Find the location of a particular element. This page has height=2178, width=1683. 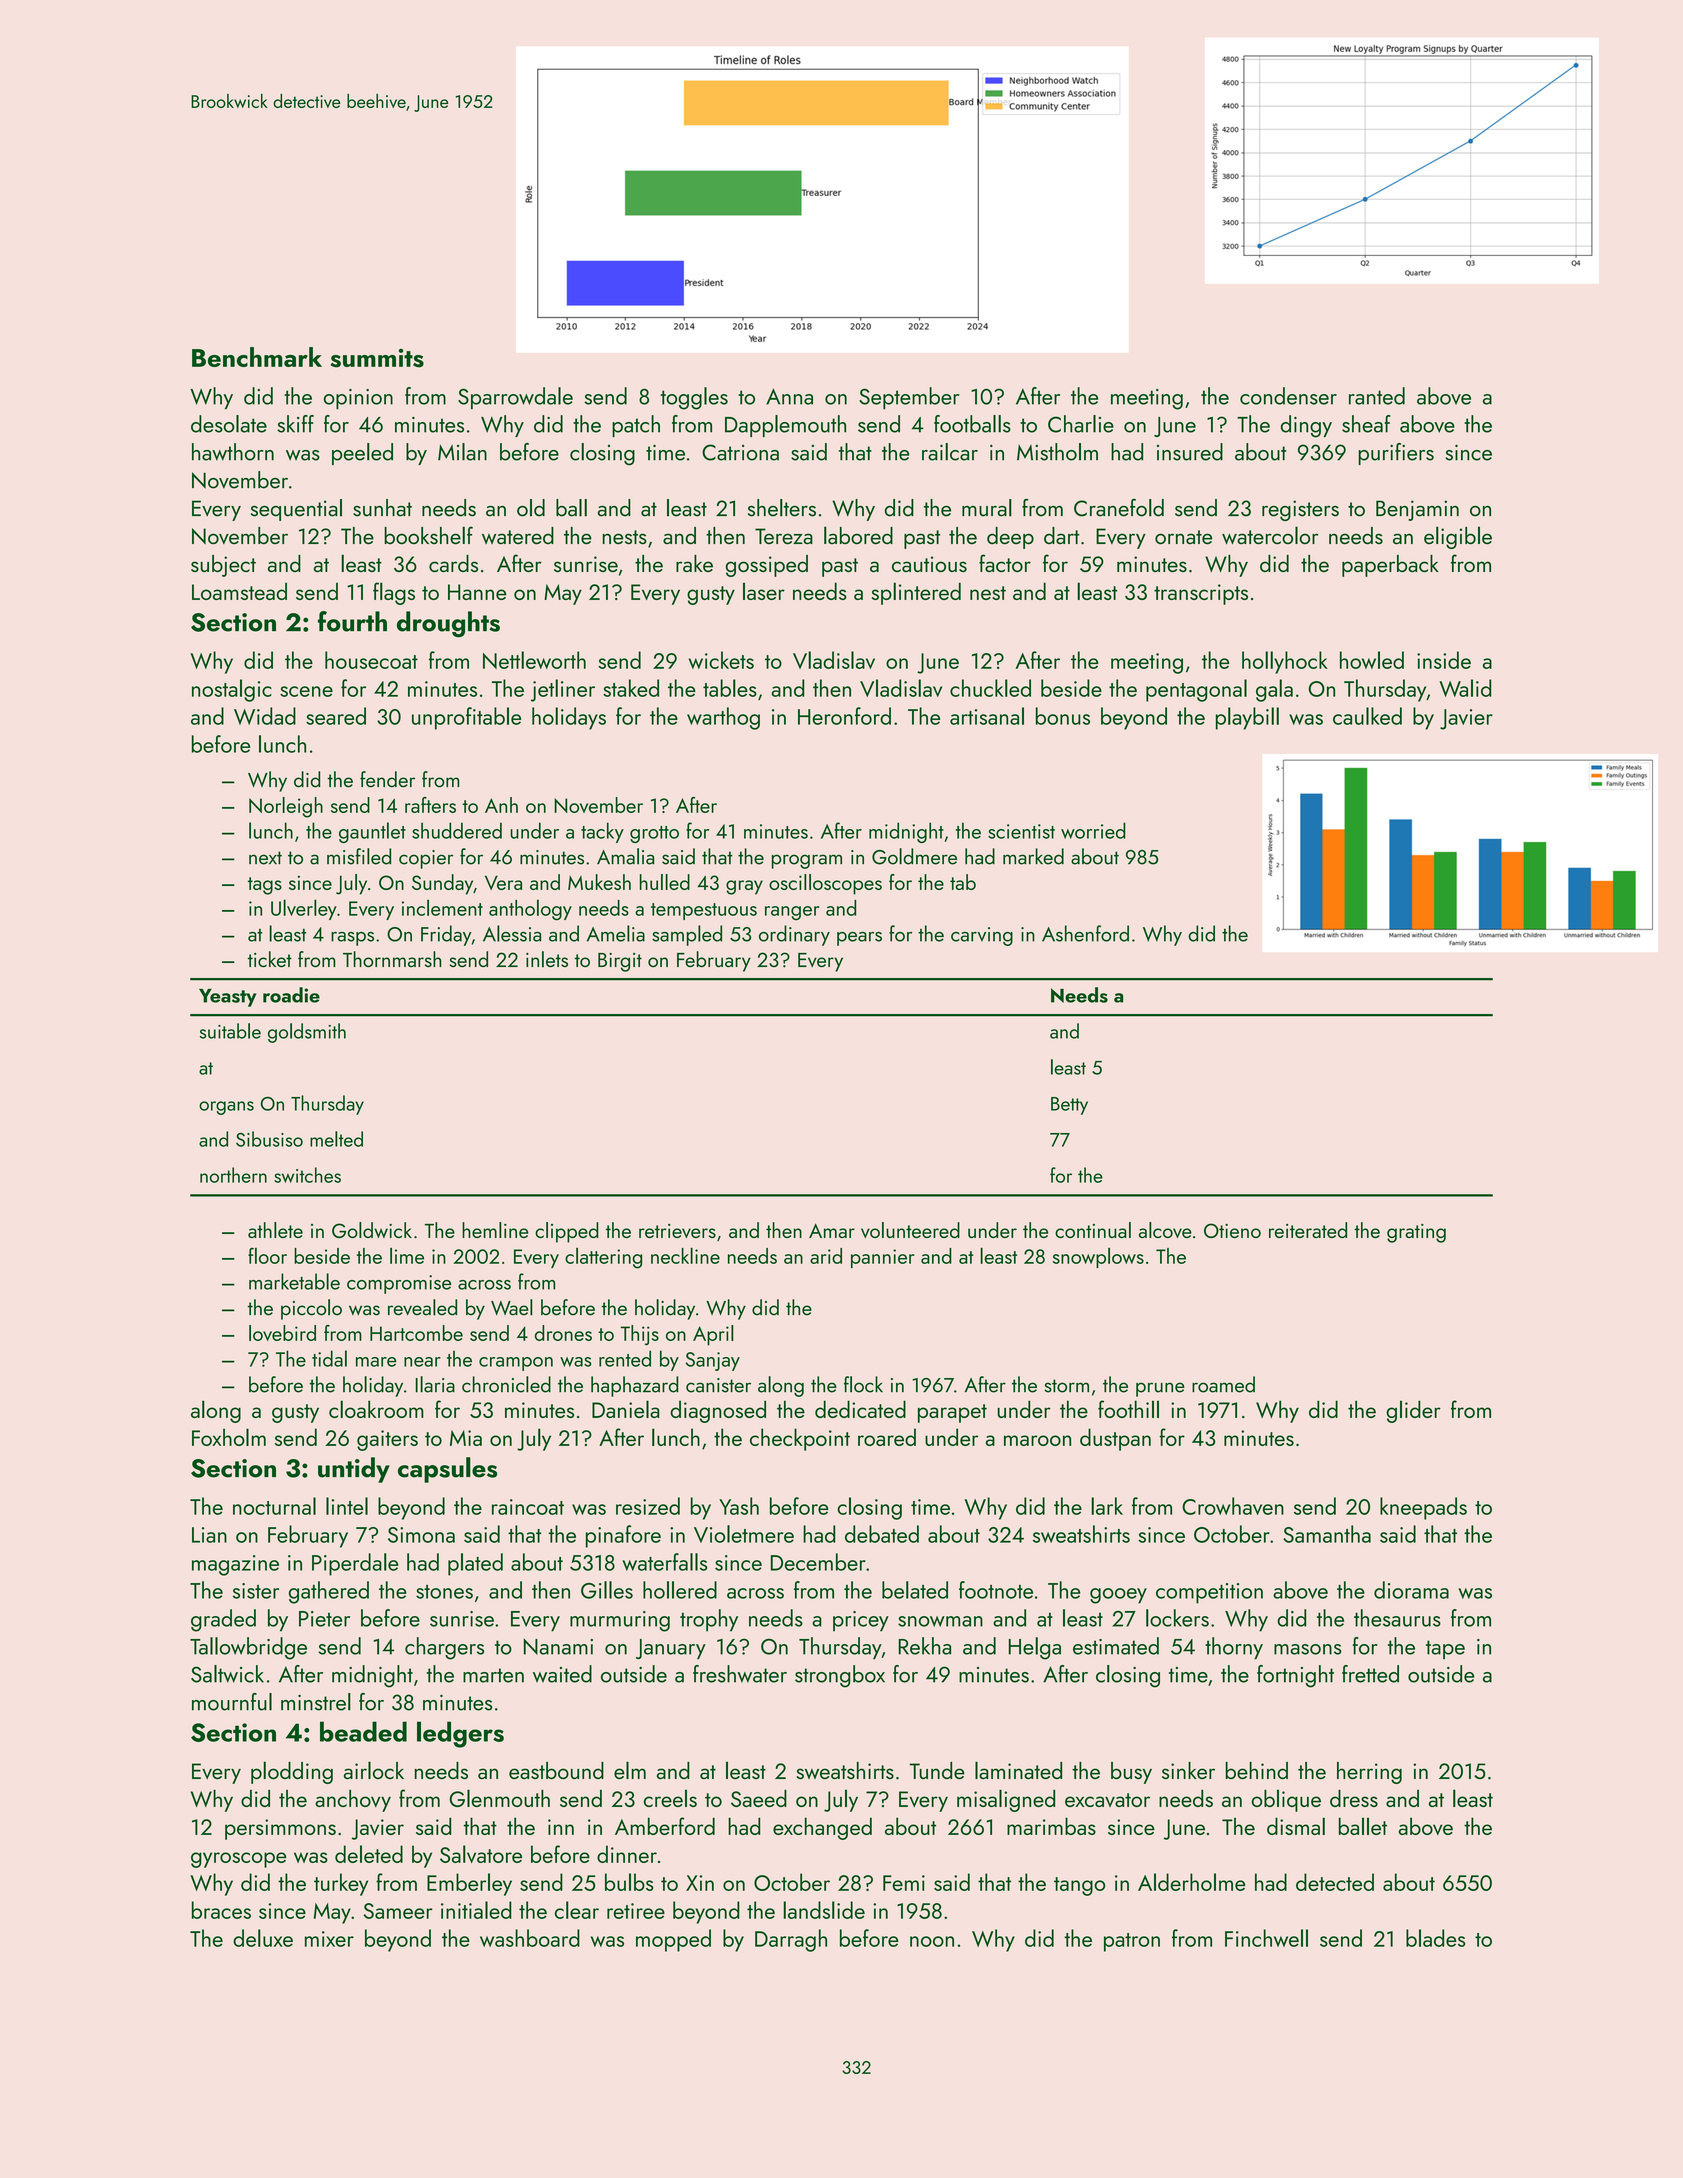

reiterated is located at coordinates (1308, 1230).
